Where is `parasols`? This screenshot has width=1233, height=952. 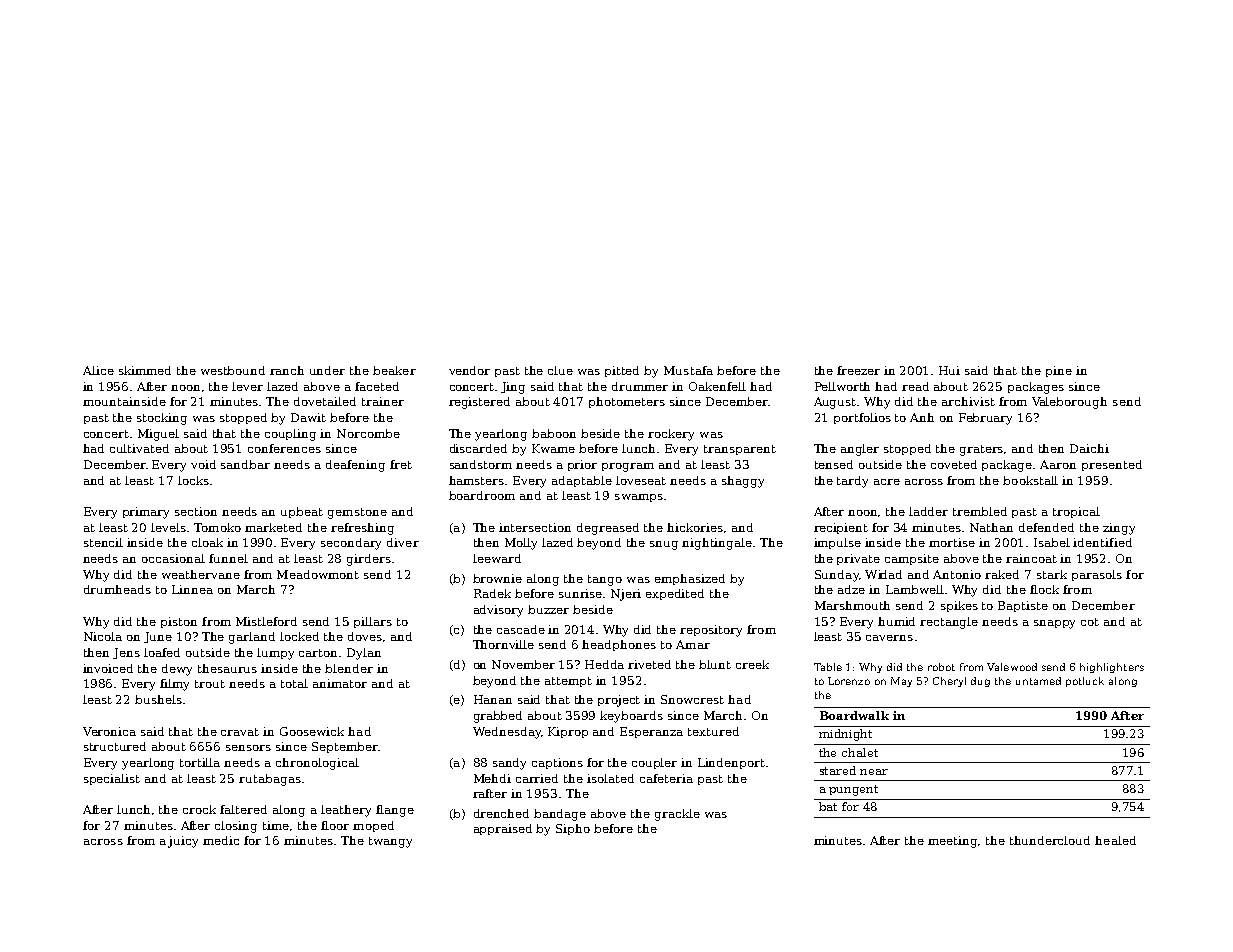 parasols is located at coordinates (1097, 575).
